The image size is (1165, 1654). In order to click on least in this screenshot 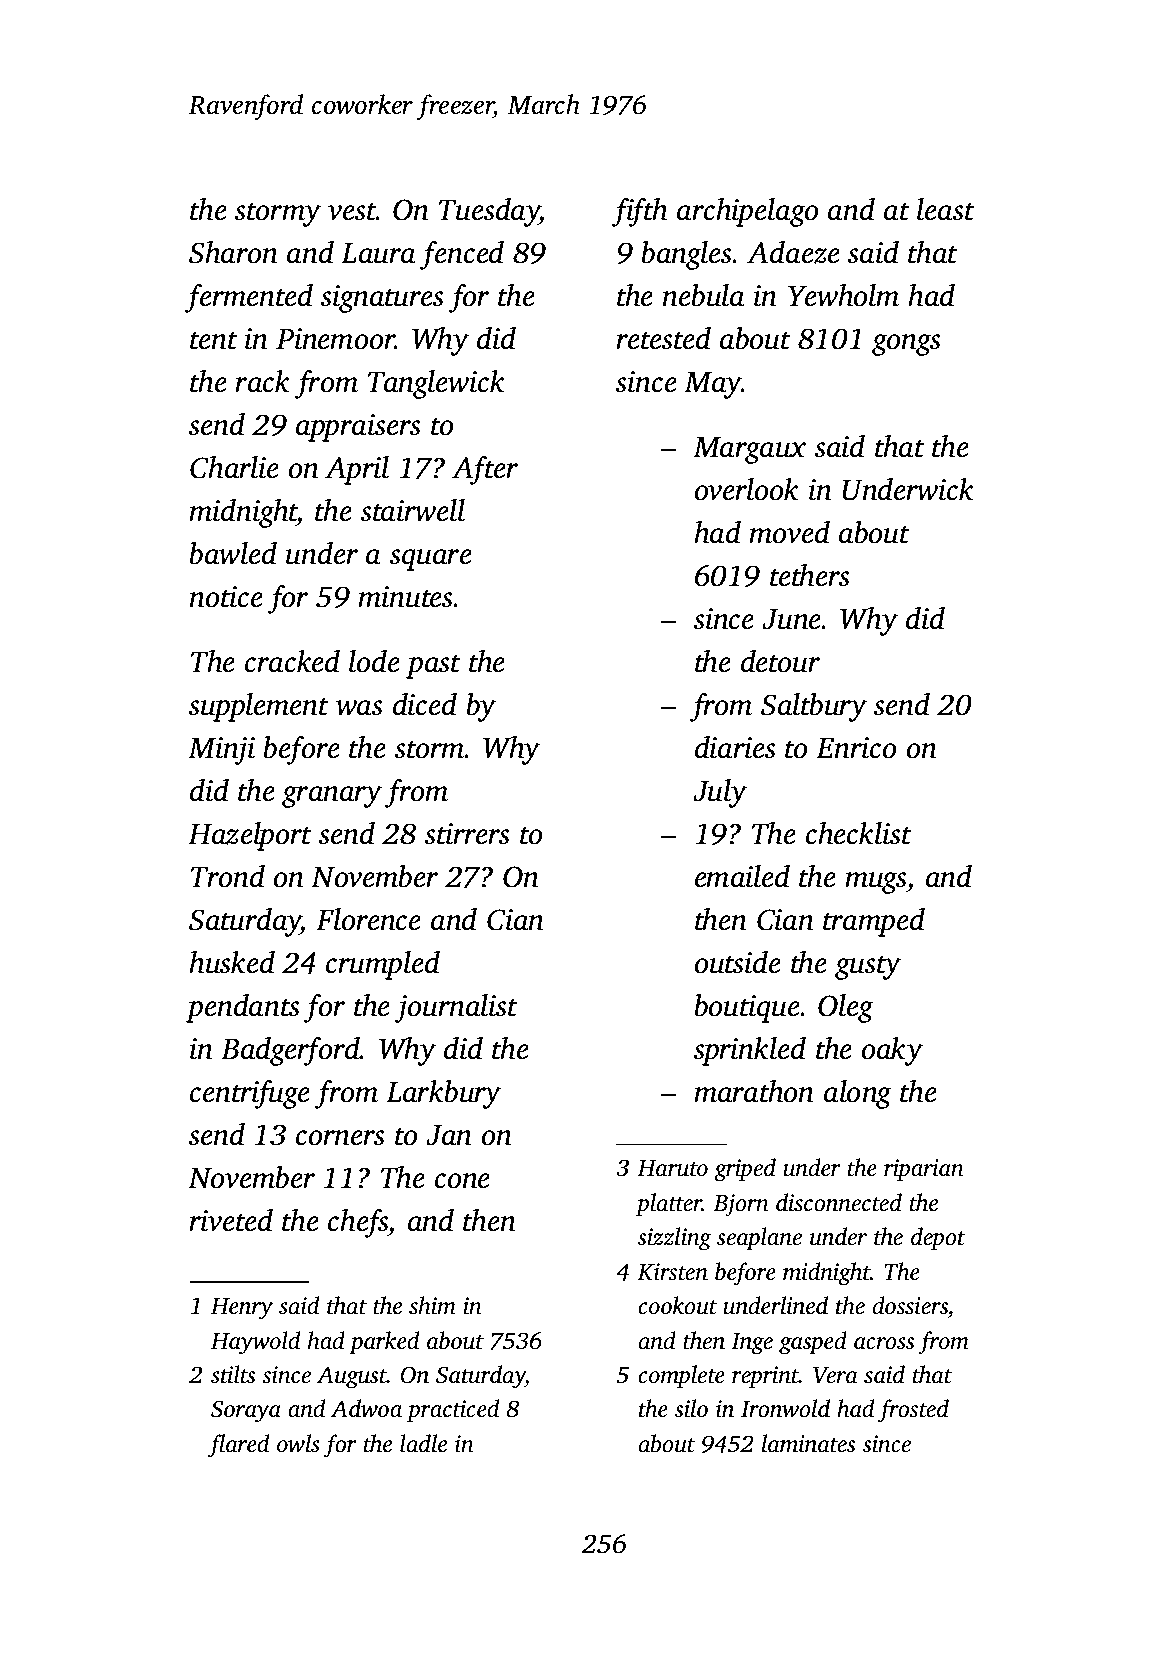, I will do `click(946, 209)`.
